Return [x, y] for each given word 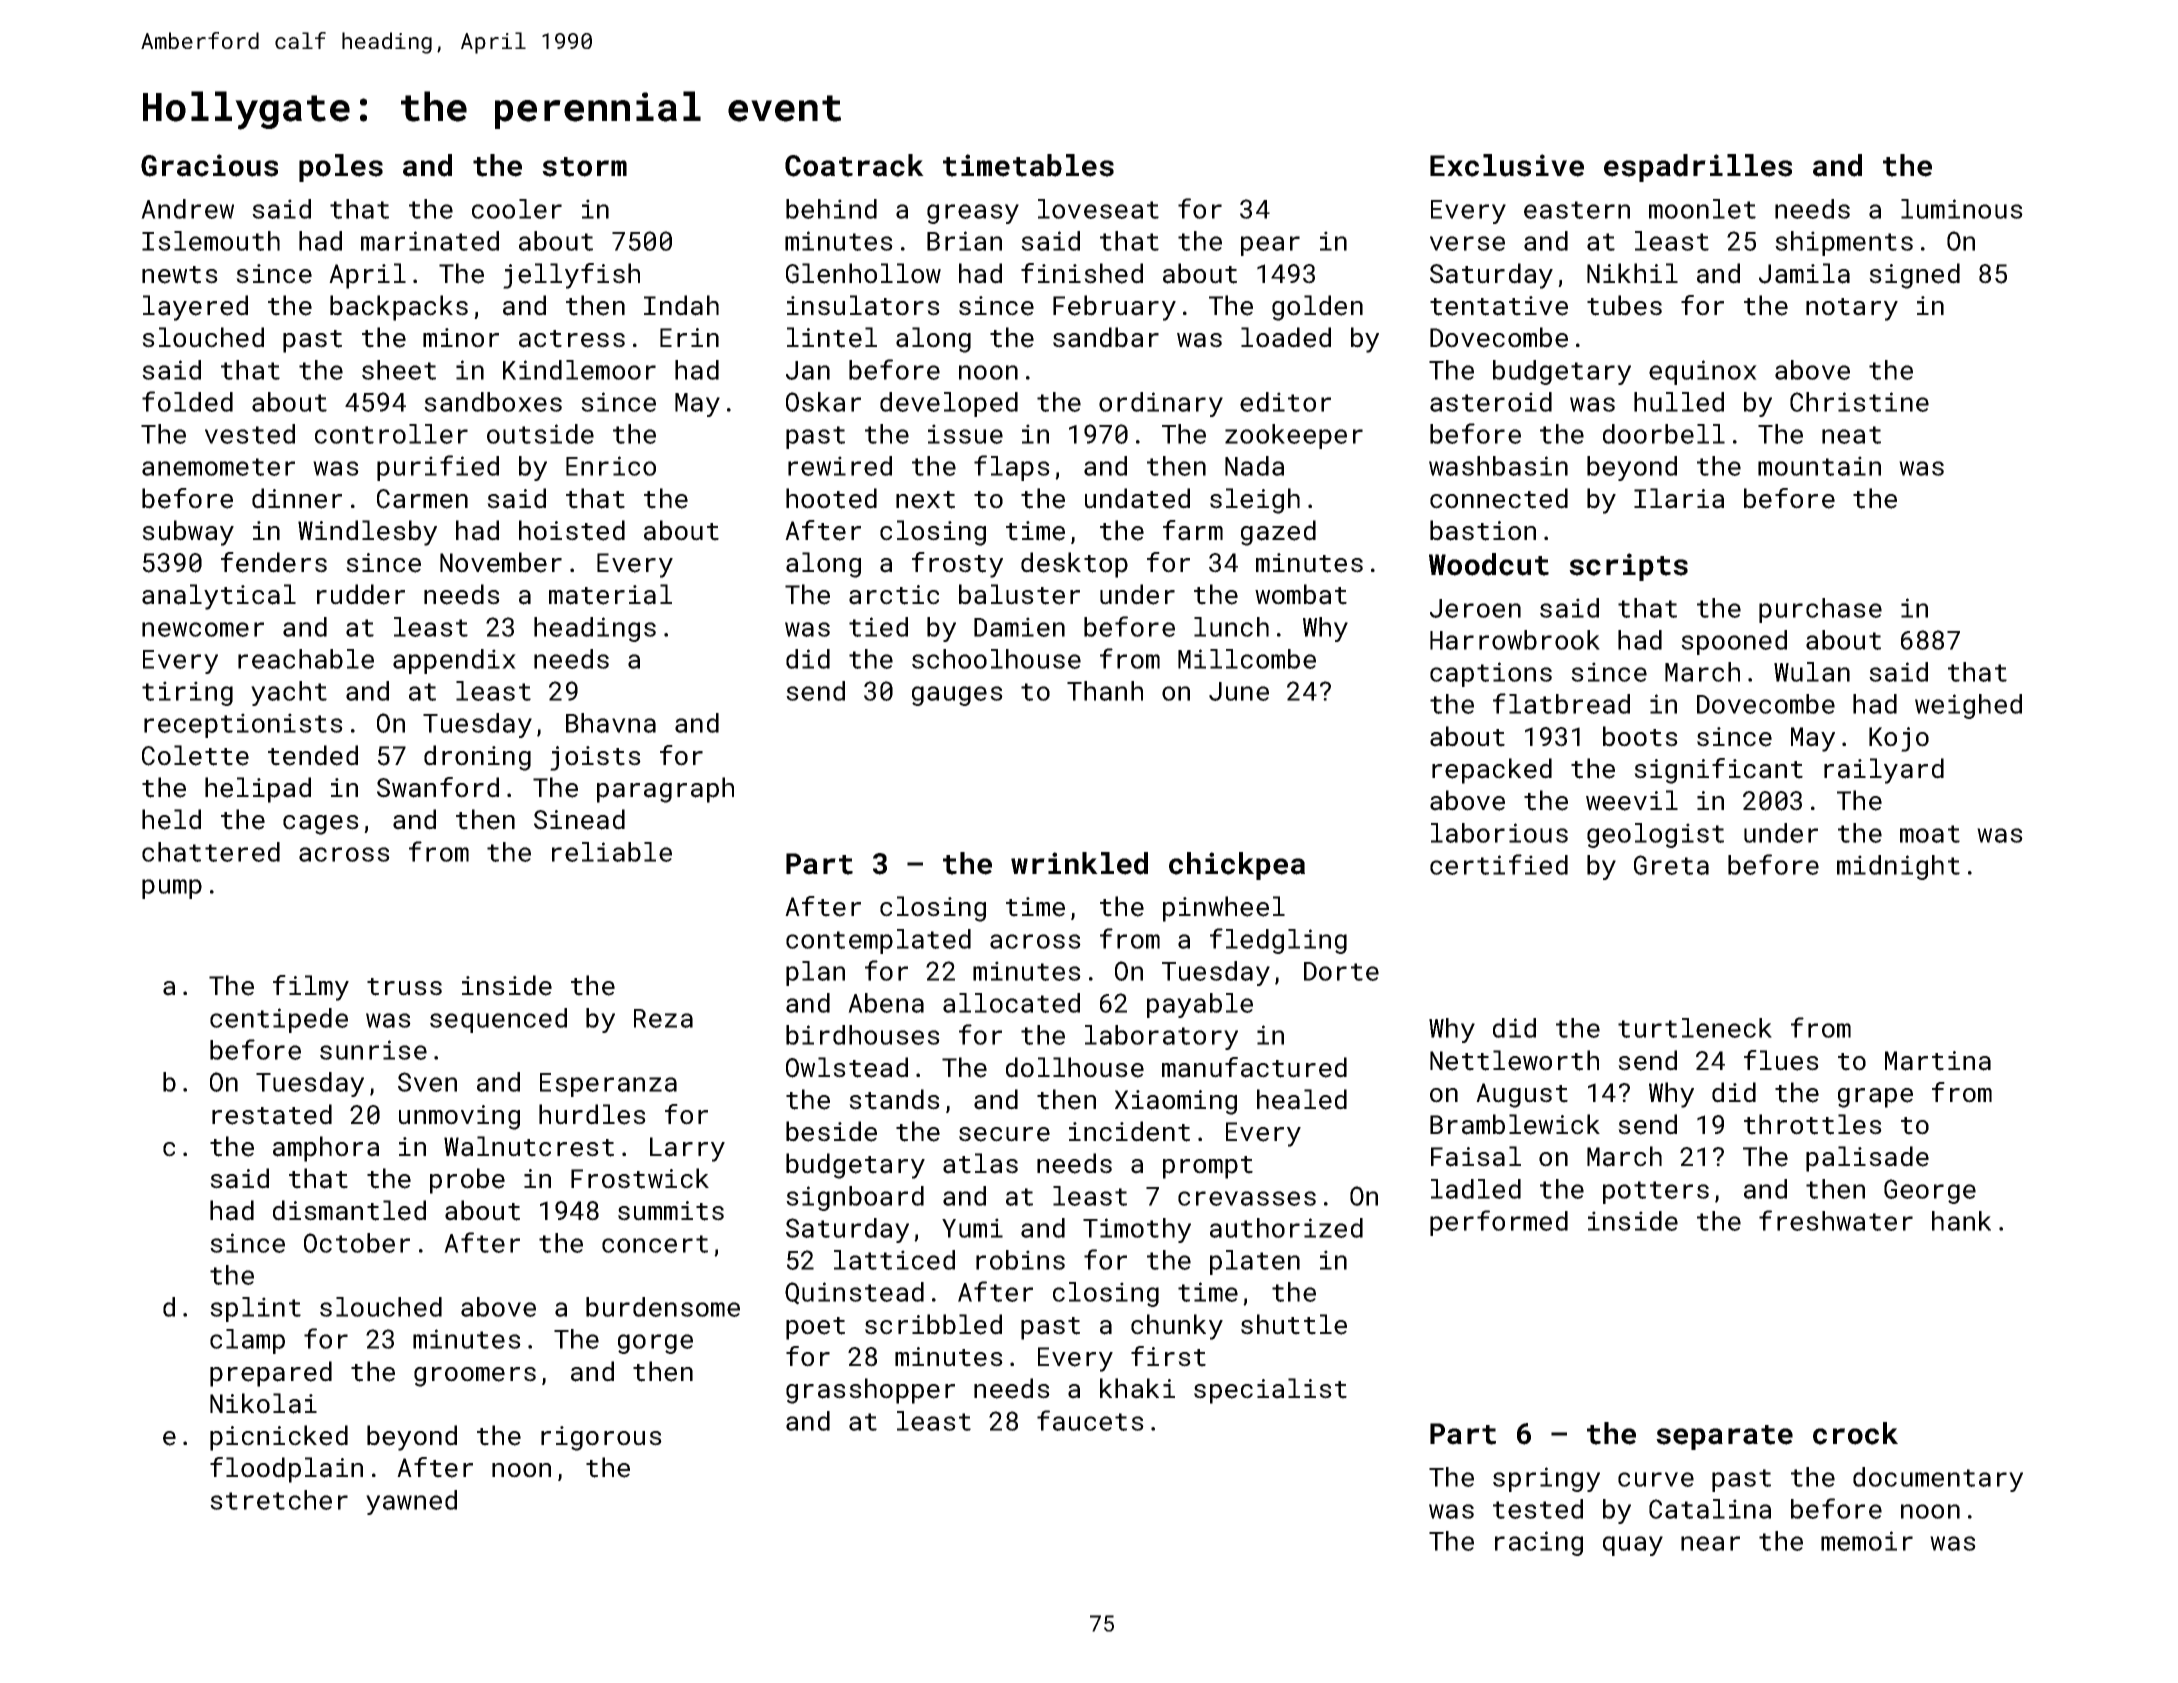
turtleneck [1695, 1028]
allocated [1011, 1003]
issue [965, 434]
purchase [1820, 610]
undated [1137, 498]
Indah [681, 305]
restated [272, 1114]
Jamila [1804, 273]
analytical [219, 597]
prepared [271, 1374]
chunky [1177, 1327]
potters [1656, 1192]
